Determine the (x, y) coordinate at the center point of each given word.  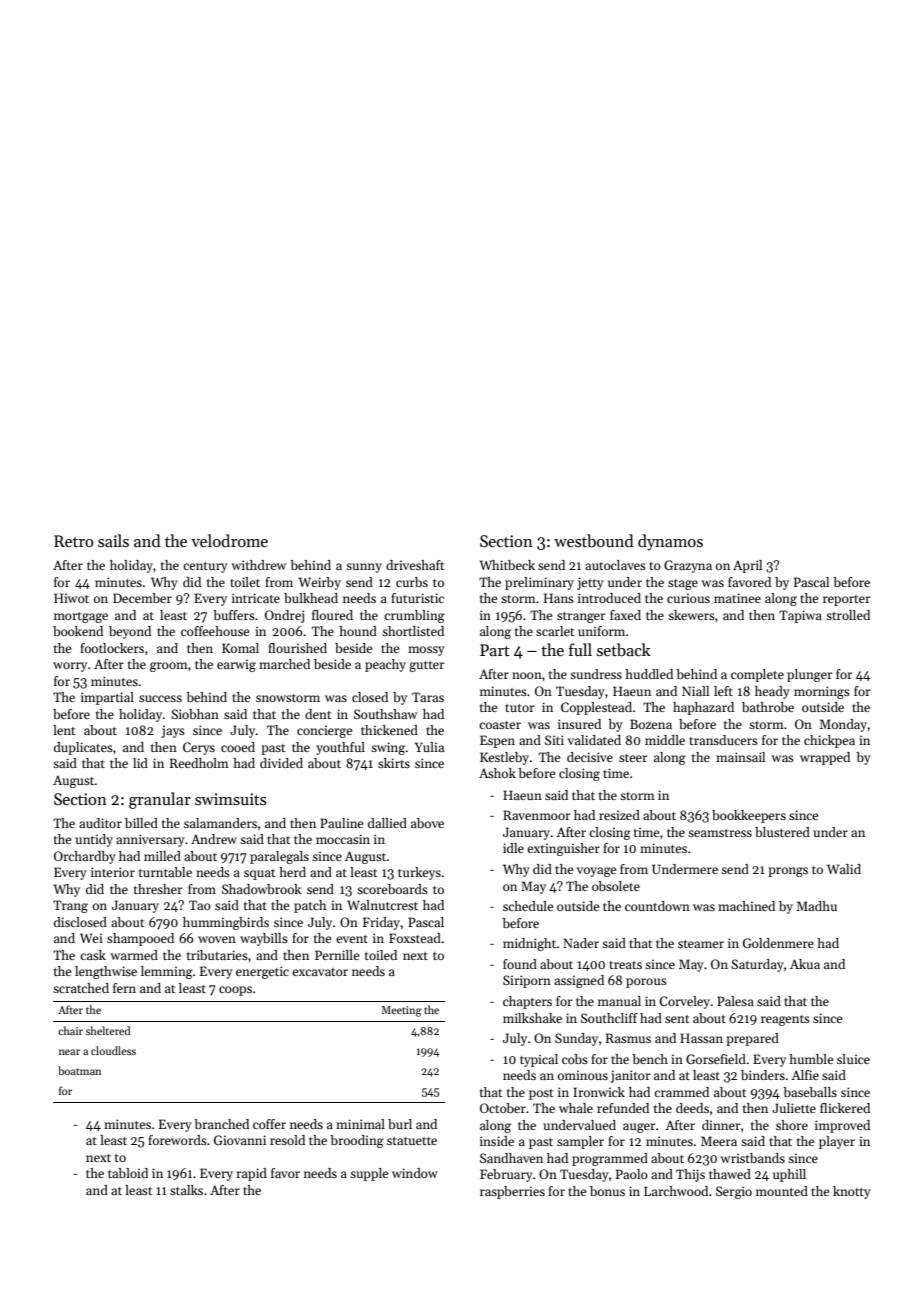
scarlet (555, 631)
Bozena (651, 724)
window (415, 1173)
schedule (528, 906)
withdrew (258, 565)
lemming (167, 972)
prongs (788, 872)
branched (221, 1124)
